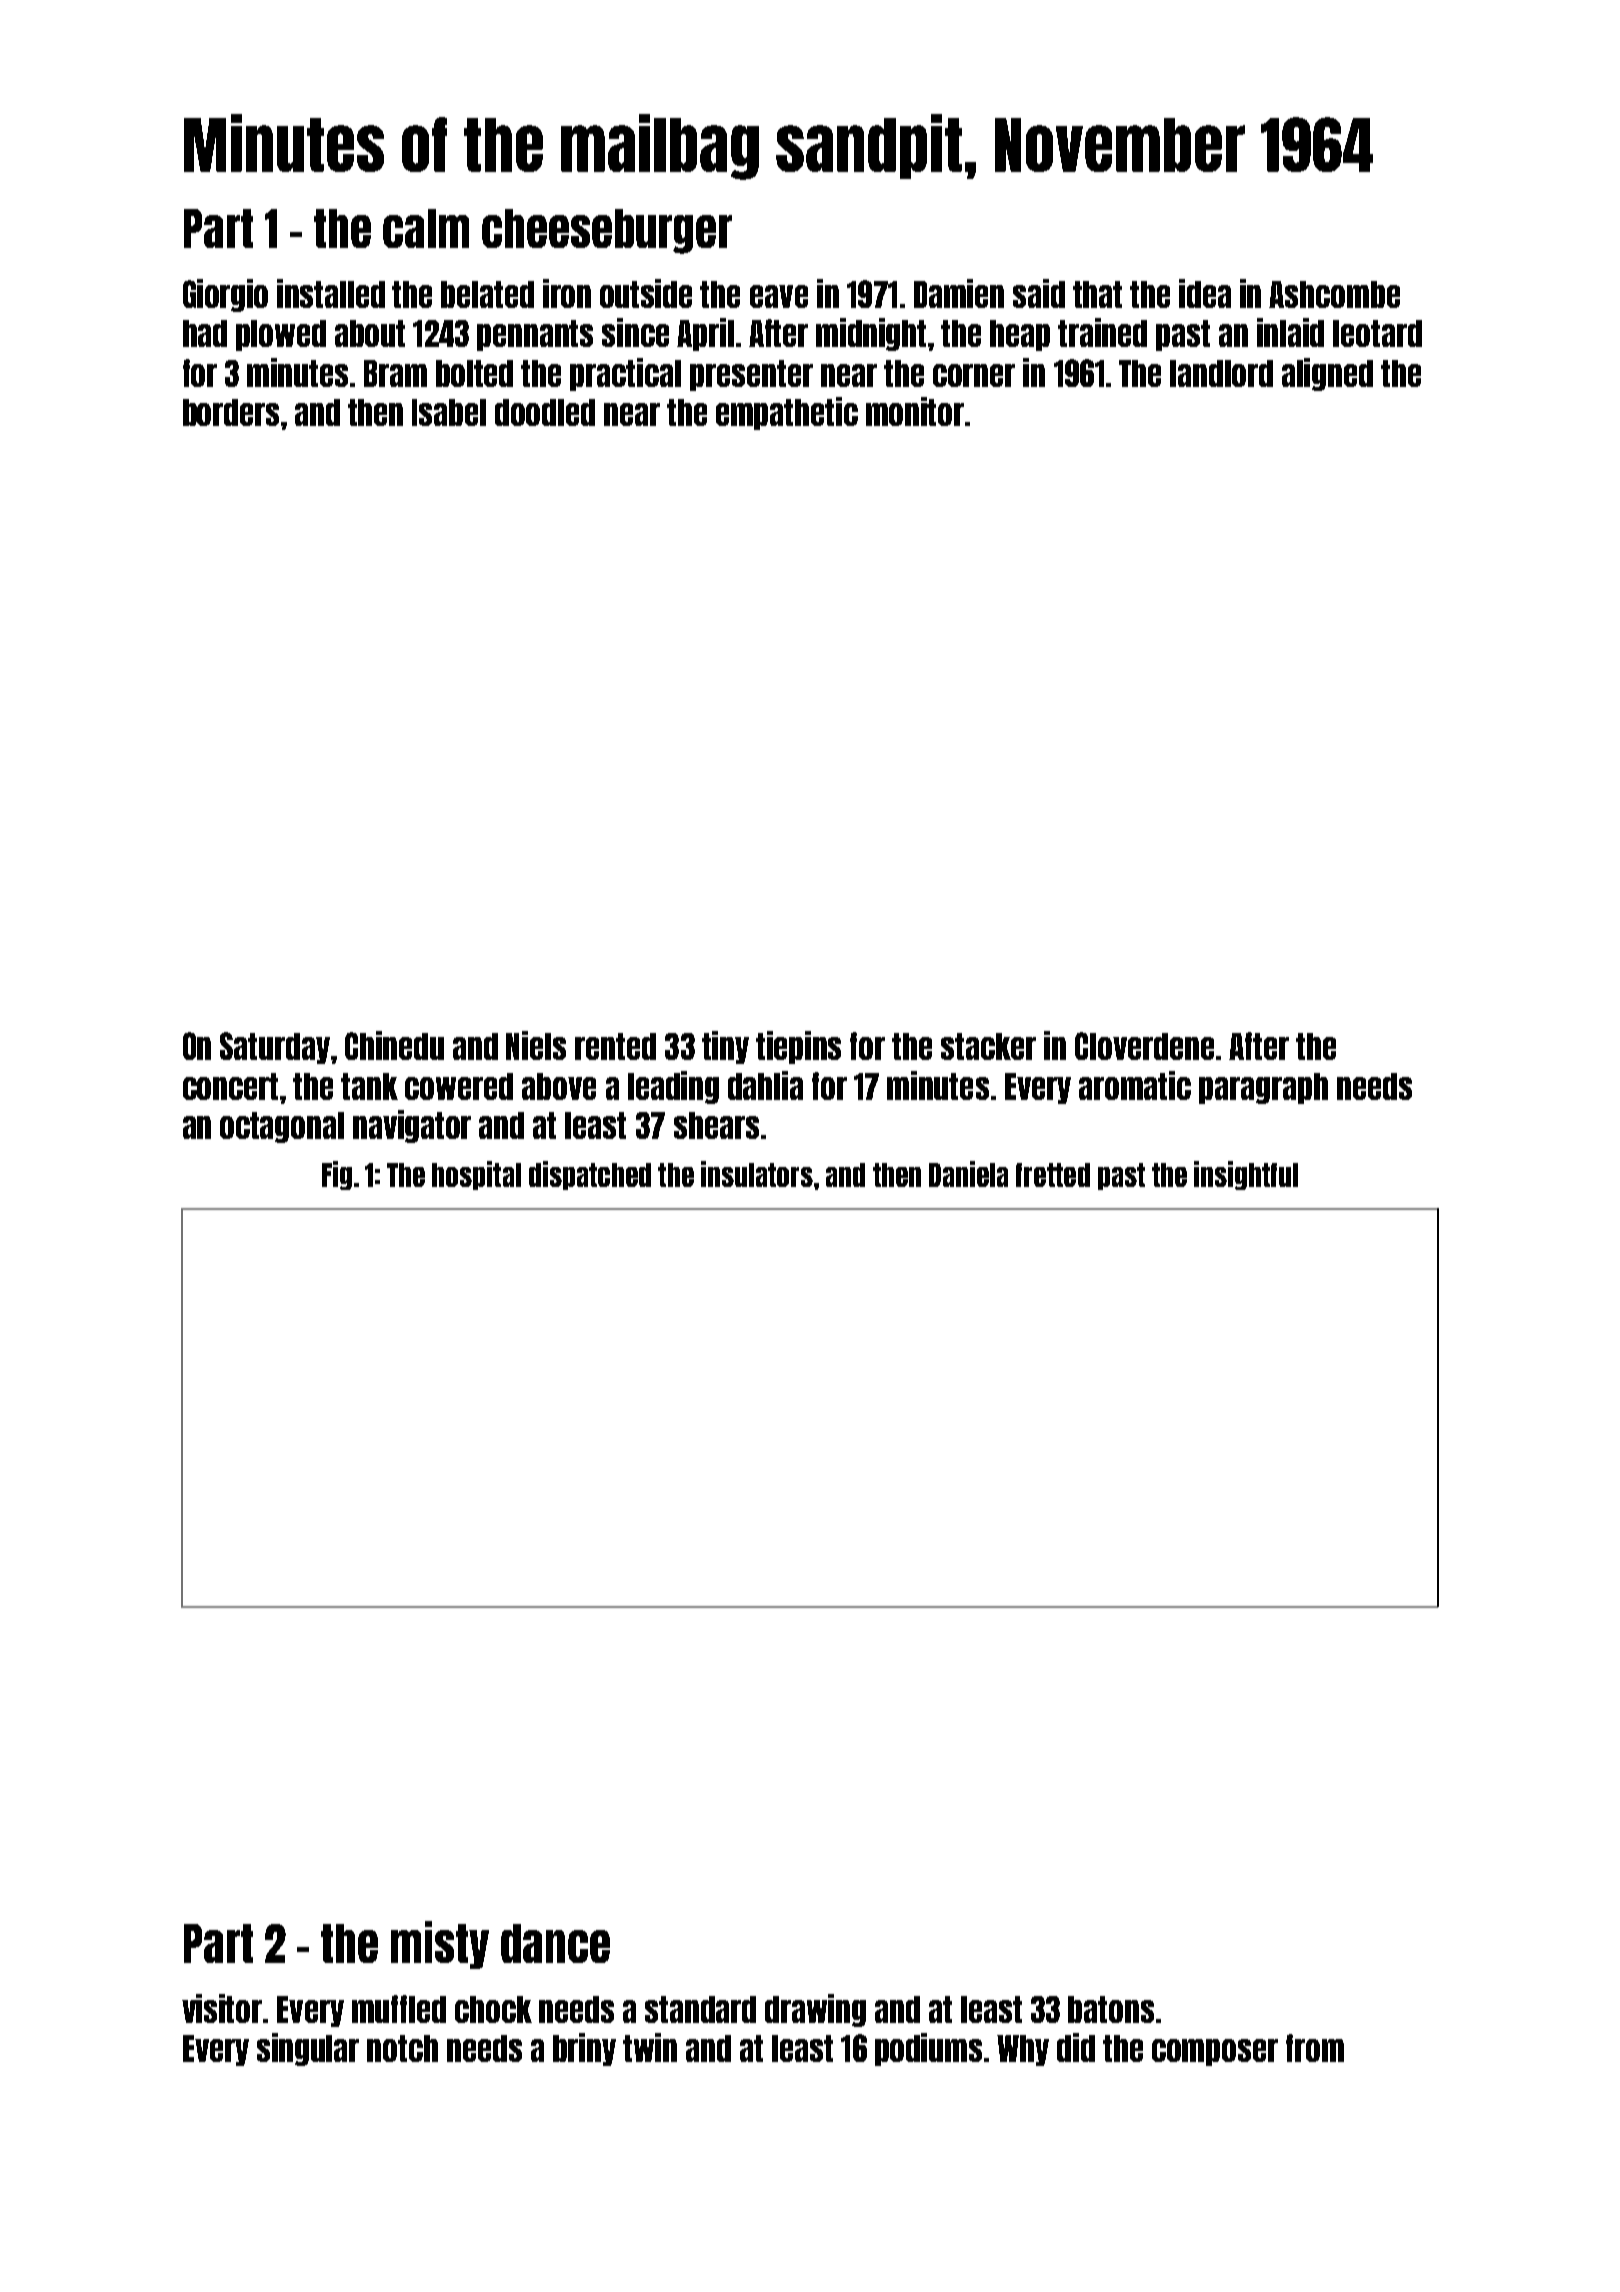  Describe the element at coordinates (1315, 2048) in the screenshot. I see `from` at that location.
